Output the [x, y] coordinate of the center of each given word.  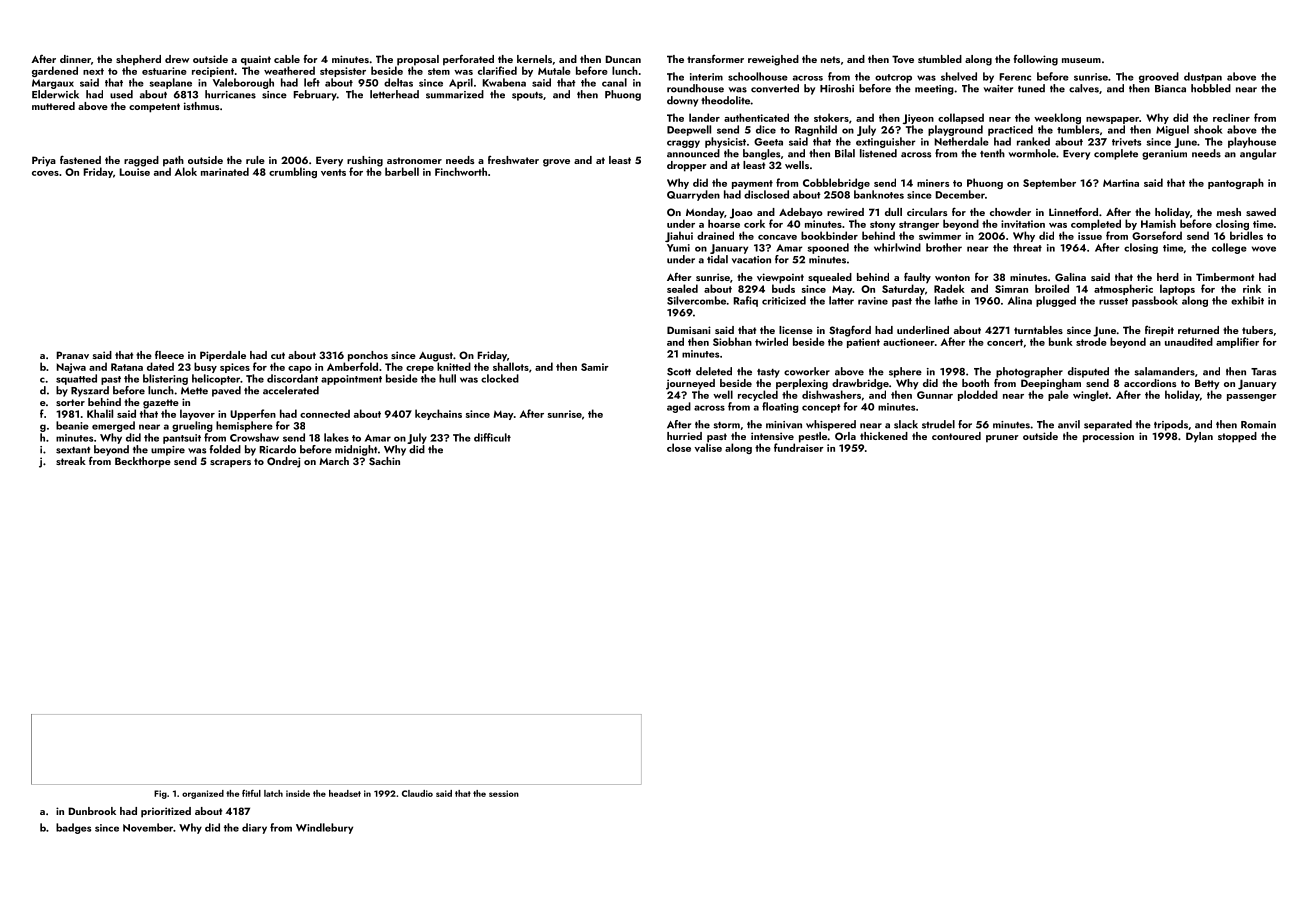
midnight [356, 450]
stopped [1237, 437]
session [504, 793]
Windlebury [324, 828]
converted [775, 88]
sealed [682, 288]
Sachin [384, 461]
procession [1108, 437]
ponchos [368, 356]
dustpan [1203, 77]
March [334, 461]
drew [177, 59]
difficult [492, 437]
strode [1091, 341]
